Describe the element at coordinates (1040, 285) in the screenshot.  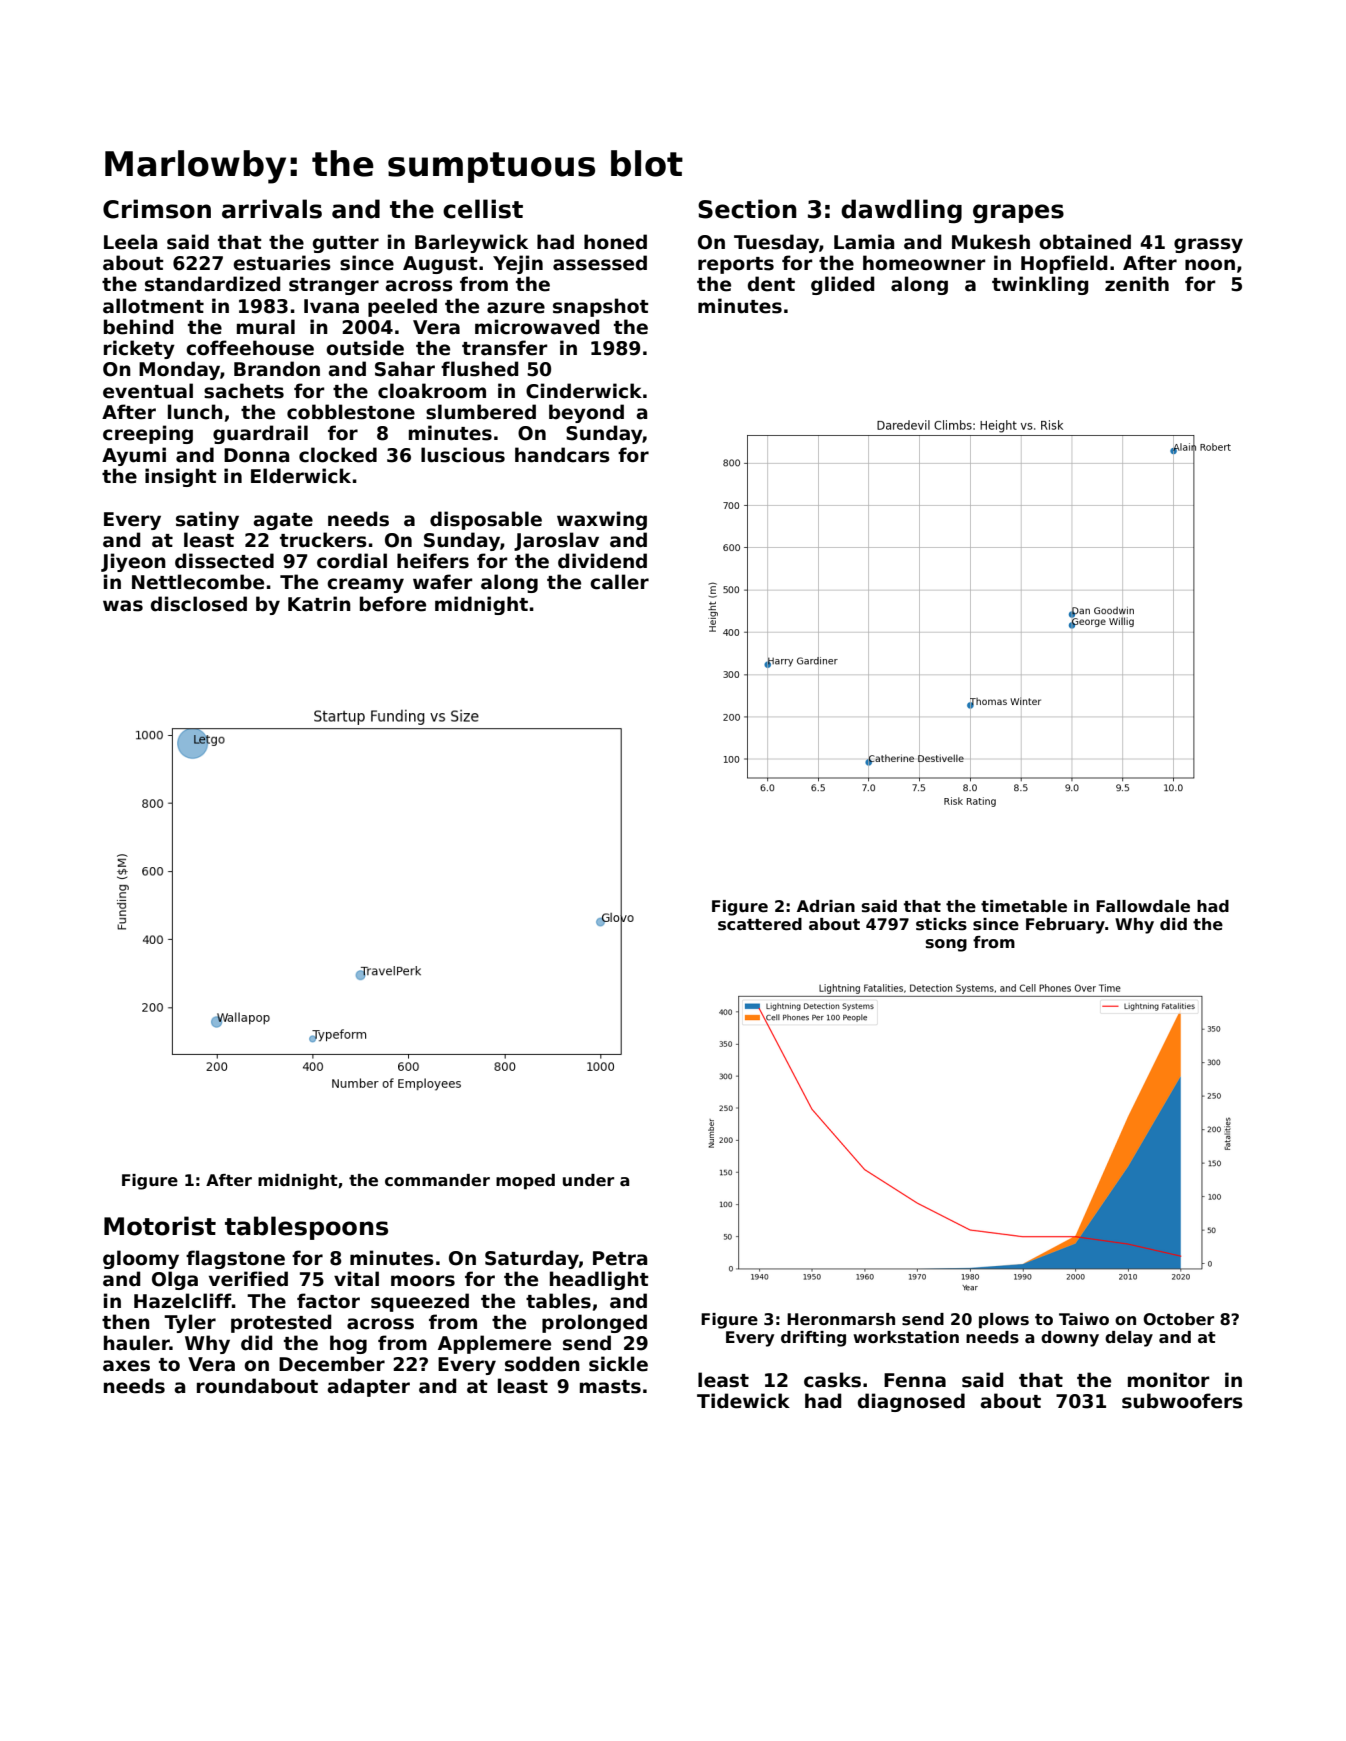
I see `twinkling` at that location.
